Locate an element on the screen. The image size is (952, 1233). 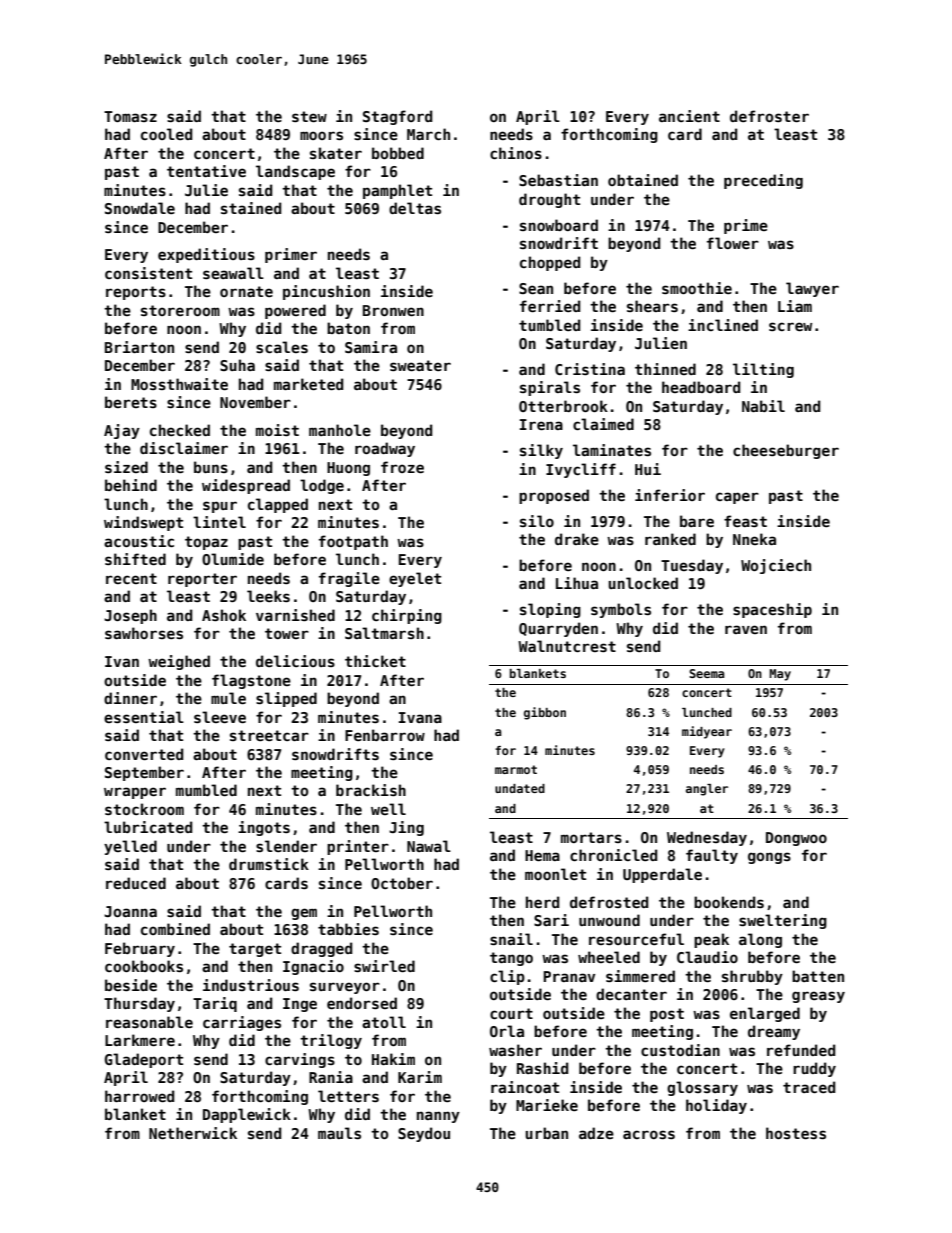
expeditious is located at coordinates (206, 255).
